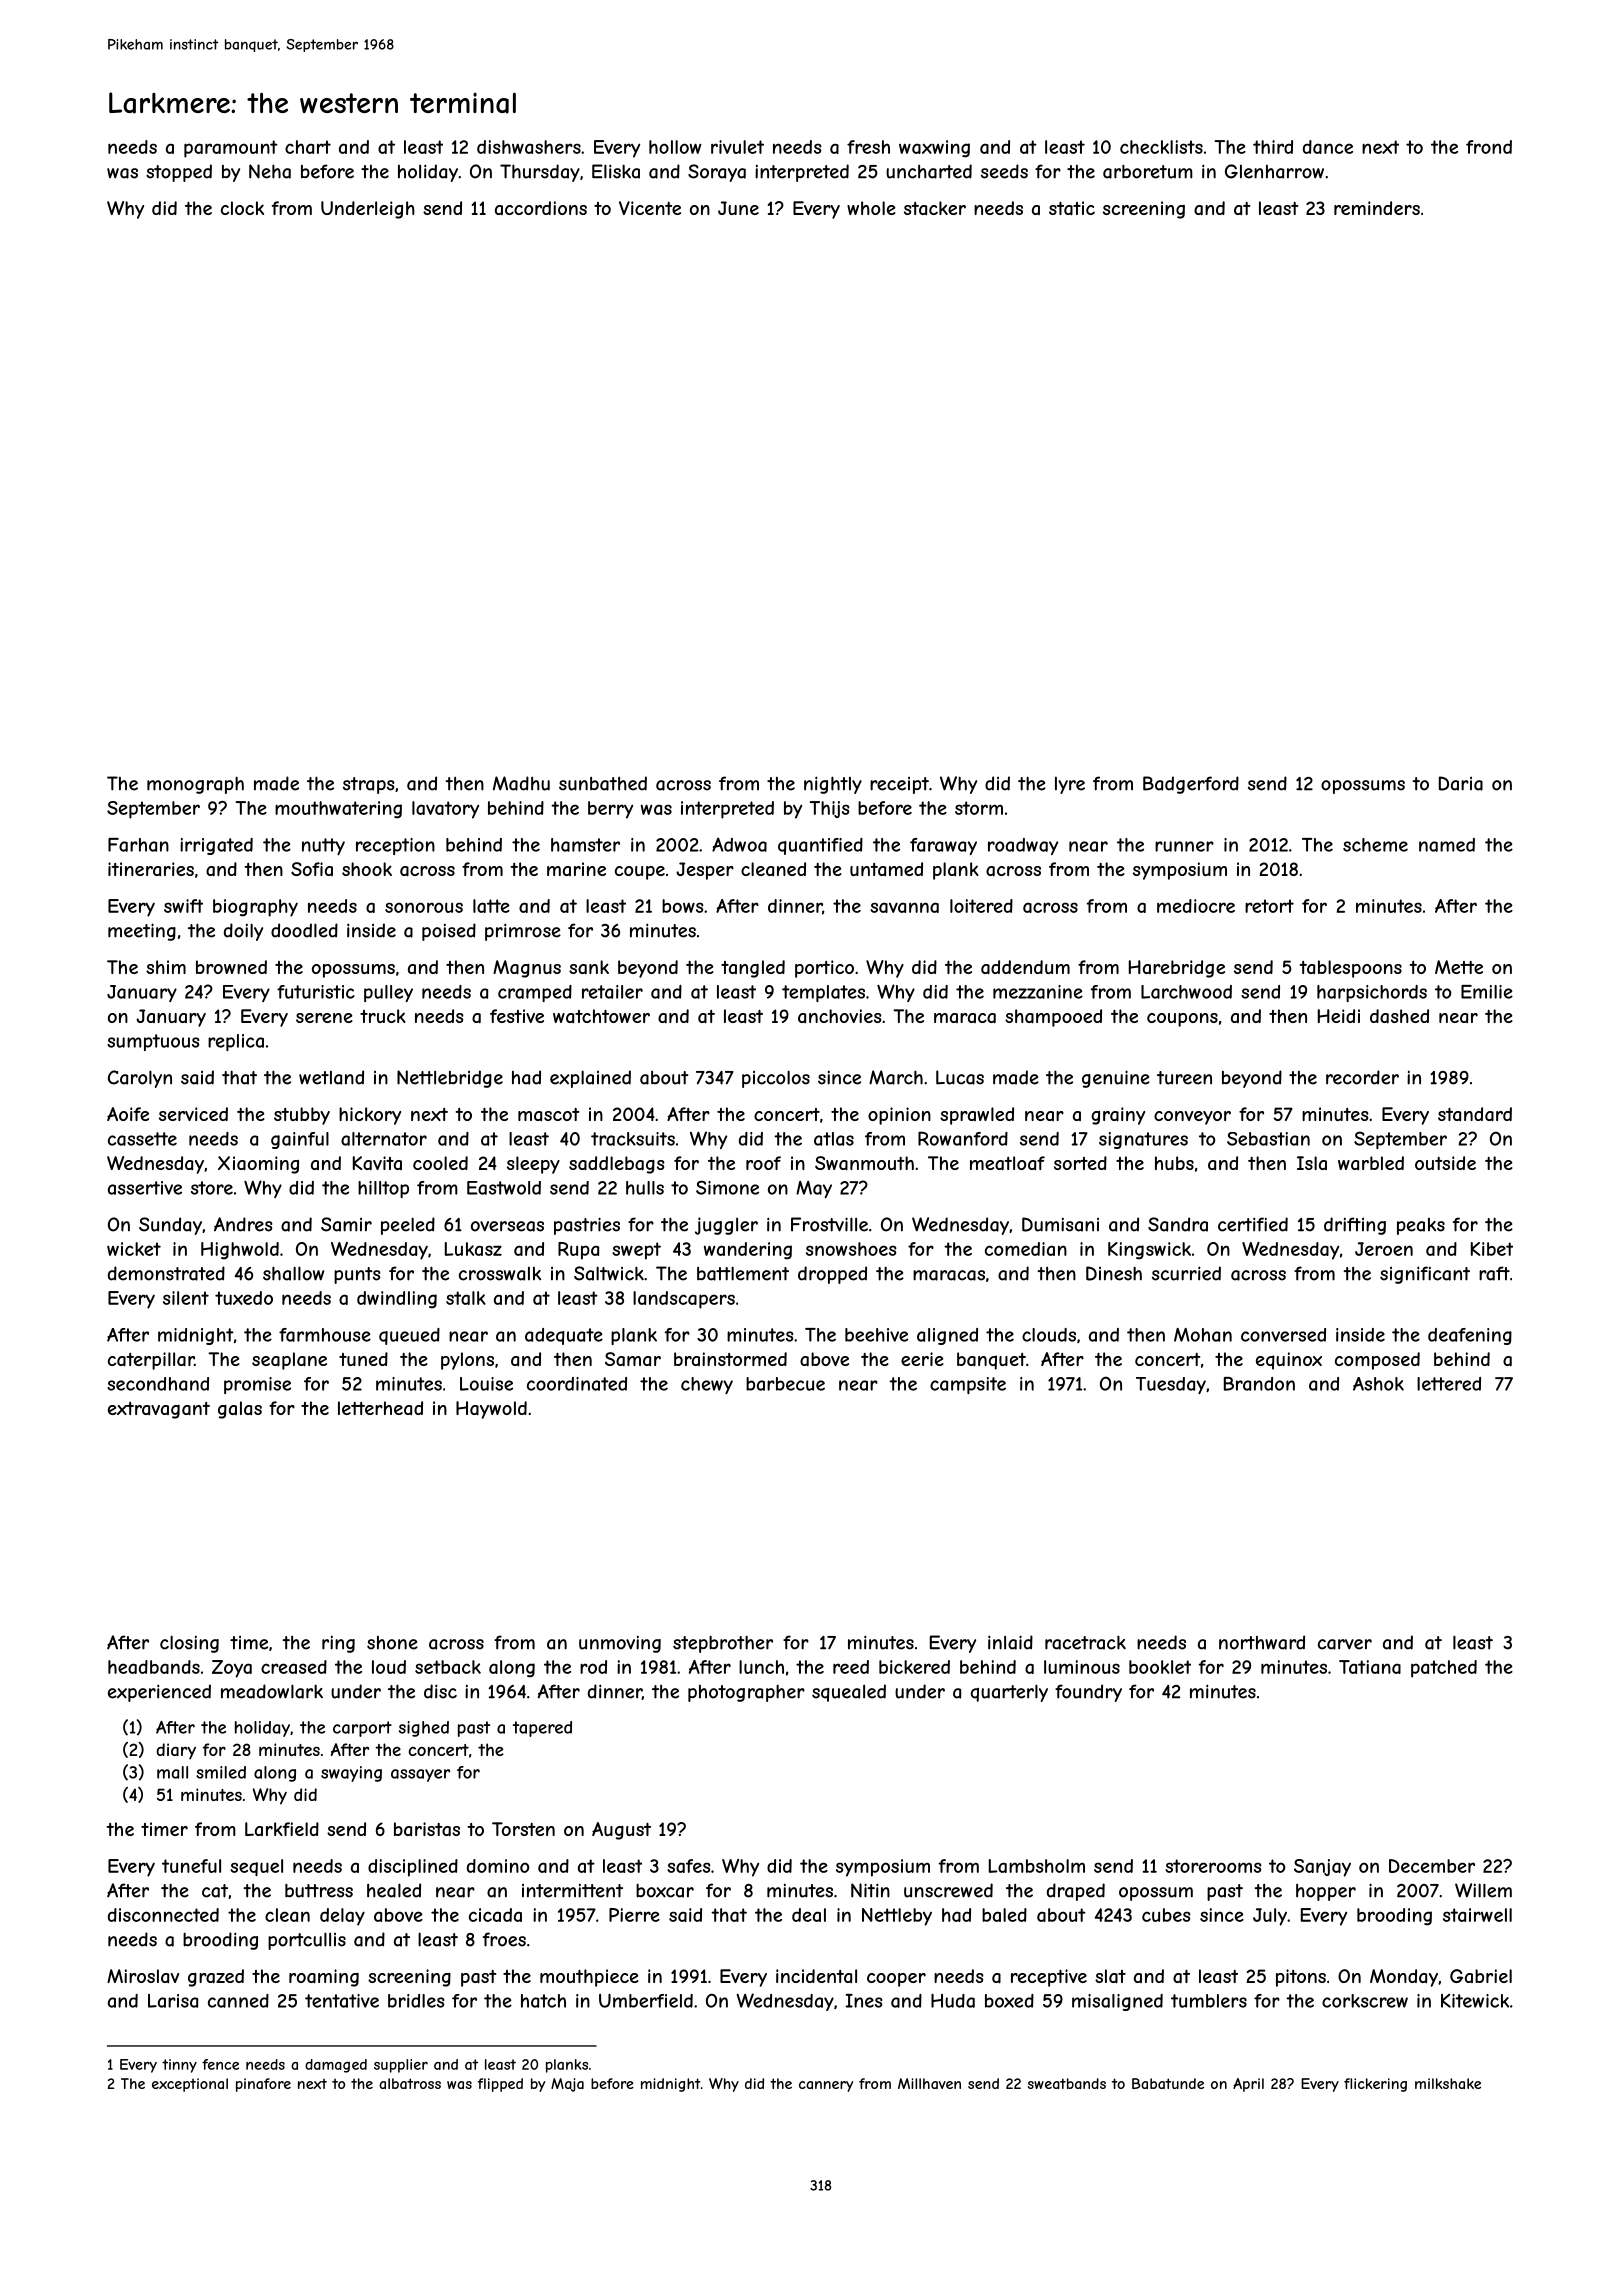 This screenshot has height=2292, width=1620. I want to click on waxwing, so click(934, 149).
